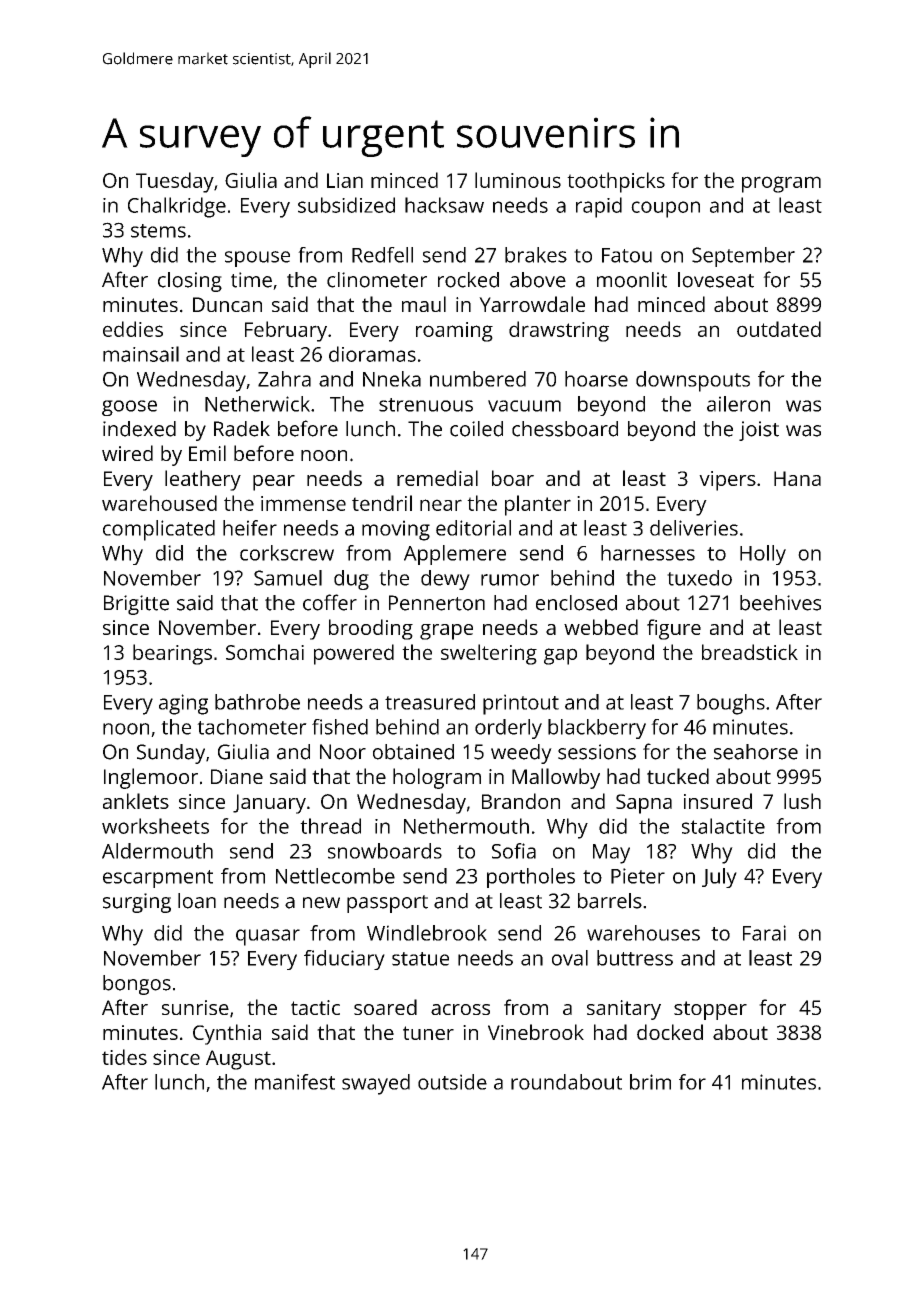  What do you see at coordinates (427, 933) in the screenshot?
I see `Windlebrook` at bounding box center [427, 933].
